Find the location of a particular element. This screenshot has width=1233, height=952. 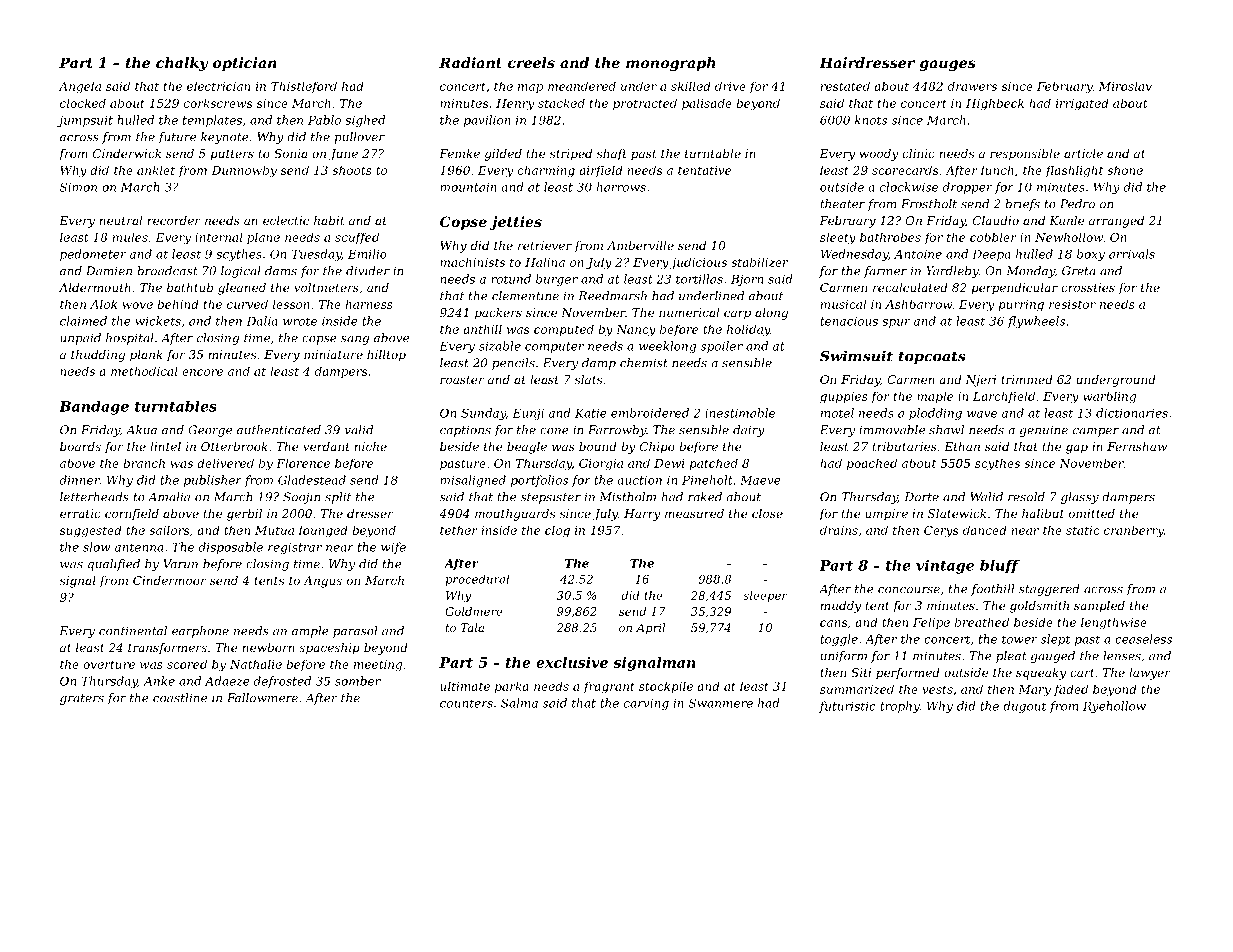

gauges is located at coordinates (947, 65).
